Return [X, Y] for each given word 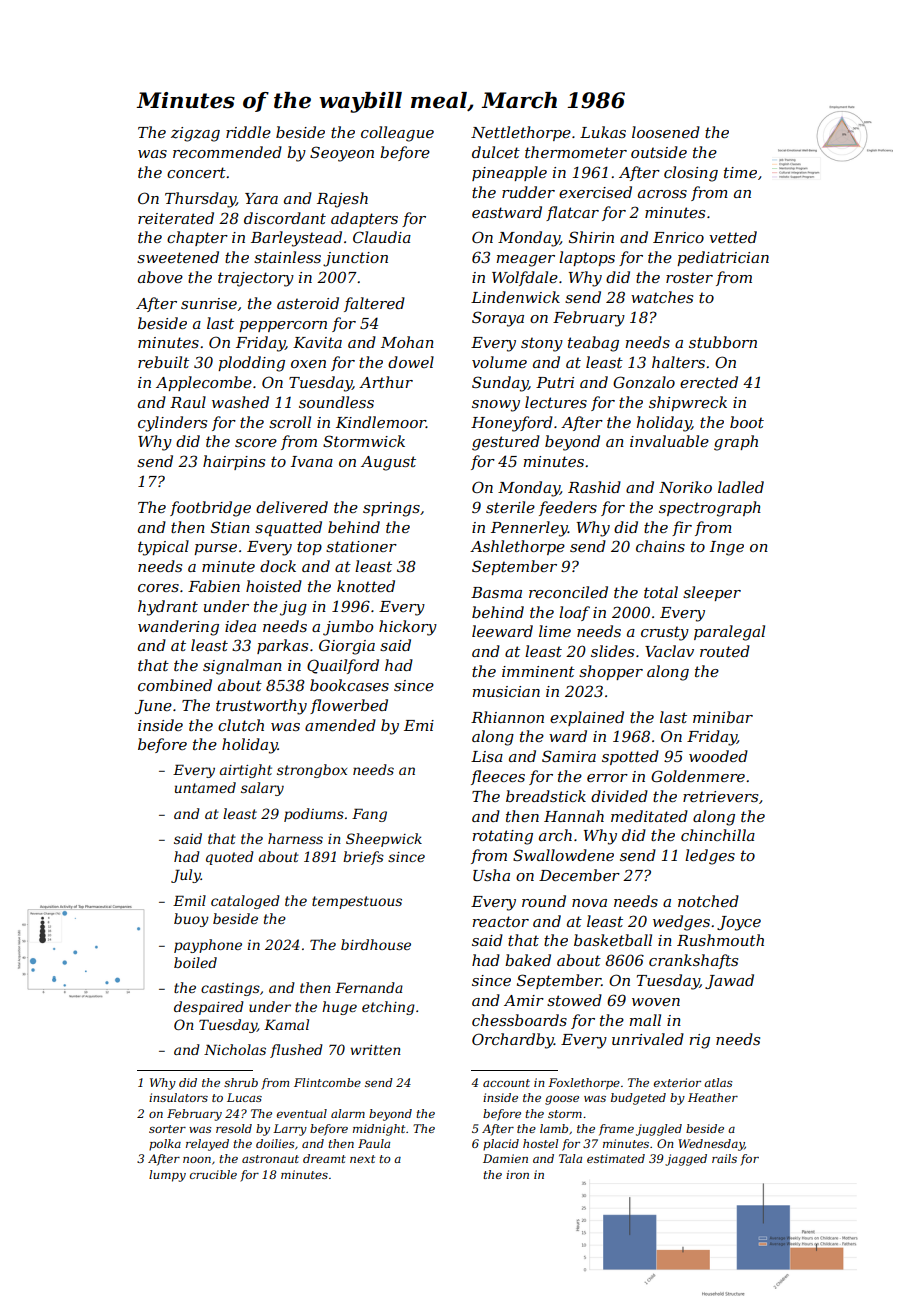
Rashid [594, 487]
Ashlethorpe [517, 547]
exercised [595, 192]
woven [656, 1002]
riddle [248, 132]
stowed [574, 1000]
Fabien [214, 586]
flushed [296, 1051]
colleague [397, 134]
